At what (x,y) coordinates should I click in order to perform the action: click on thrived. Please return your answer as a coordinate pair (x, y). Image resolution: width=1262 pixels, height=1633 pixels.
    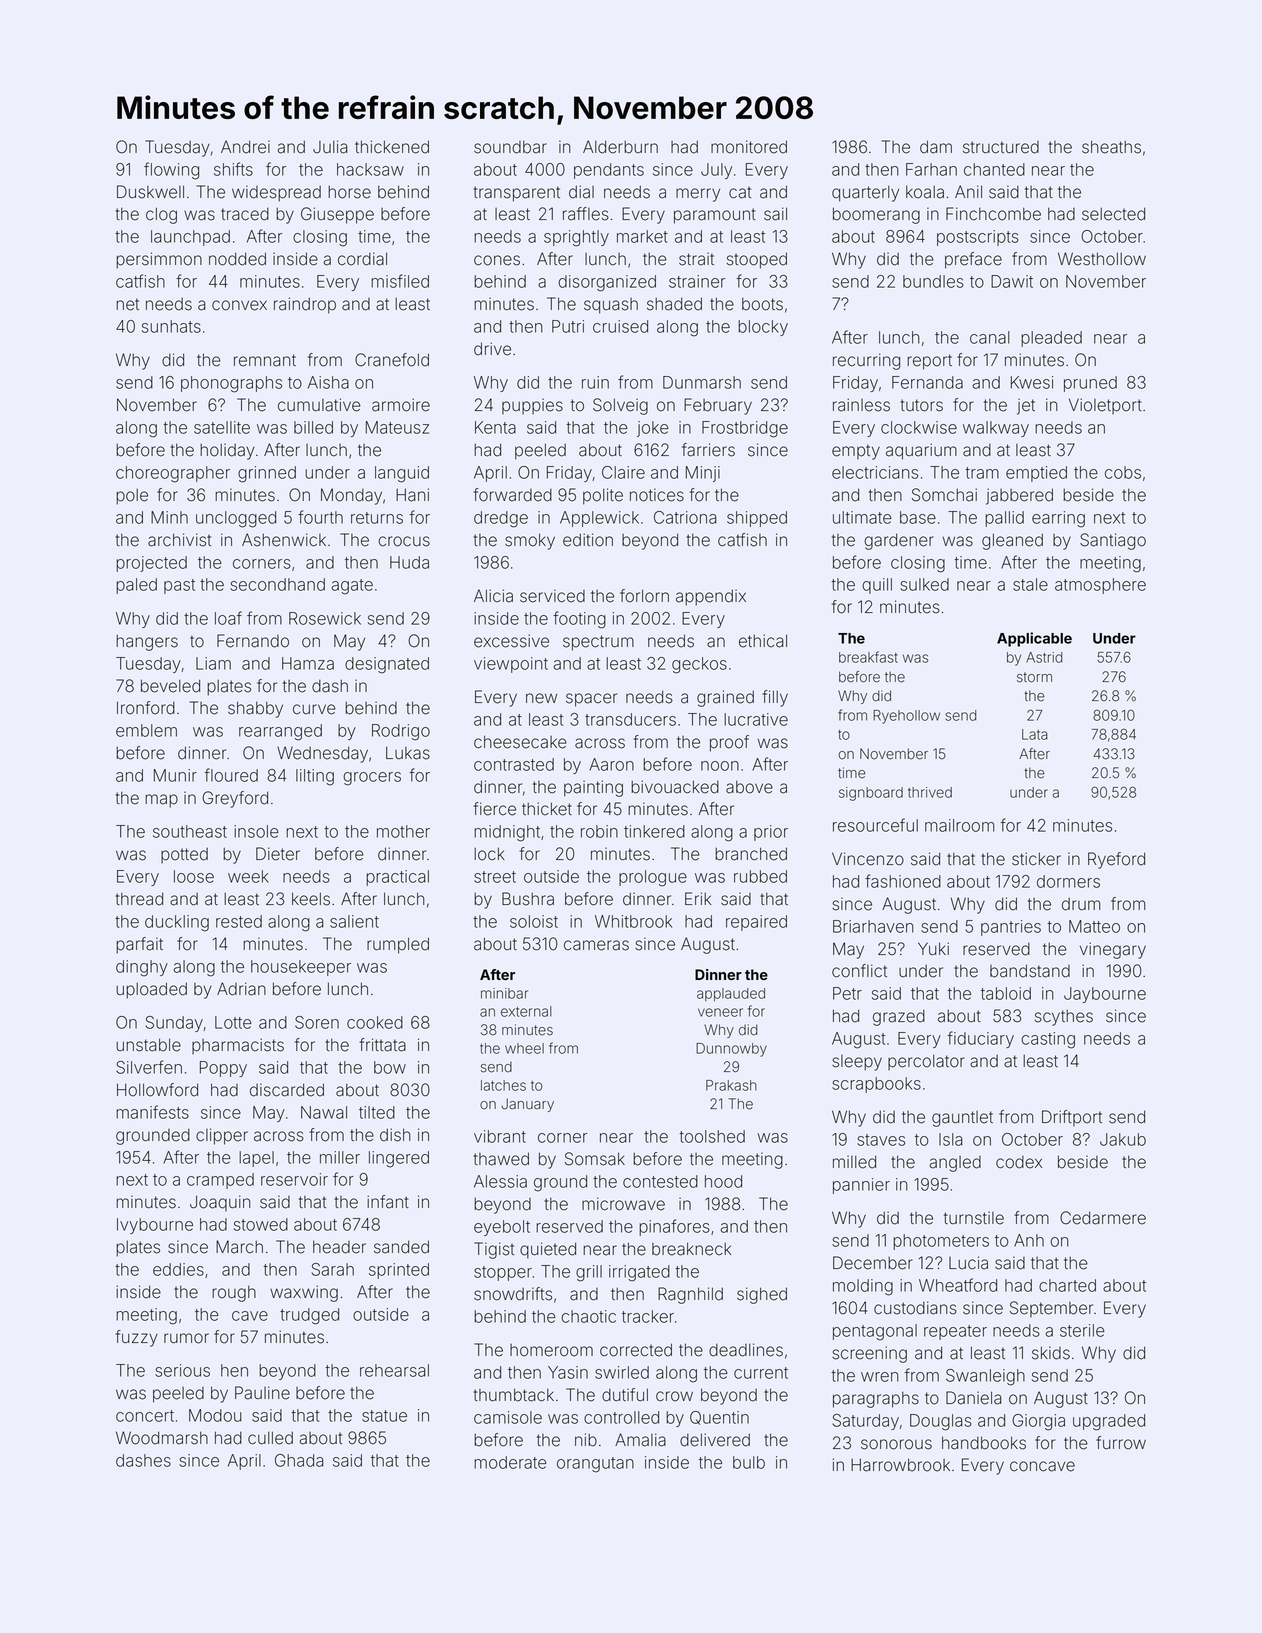
    Looking at the image, I should click on (930, 792).
